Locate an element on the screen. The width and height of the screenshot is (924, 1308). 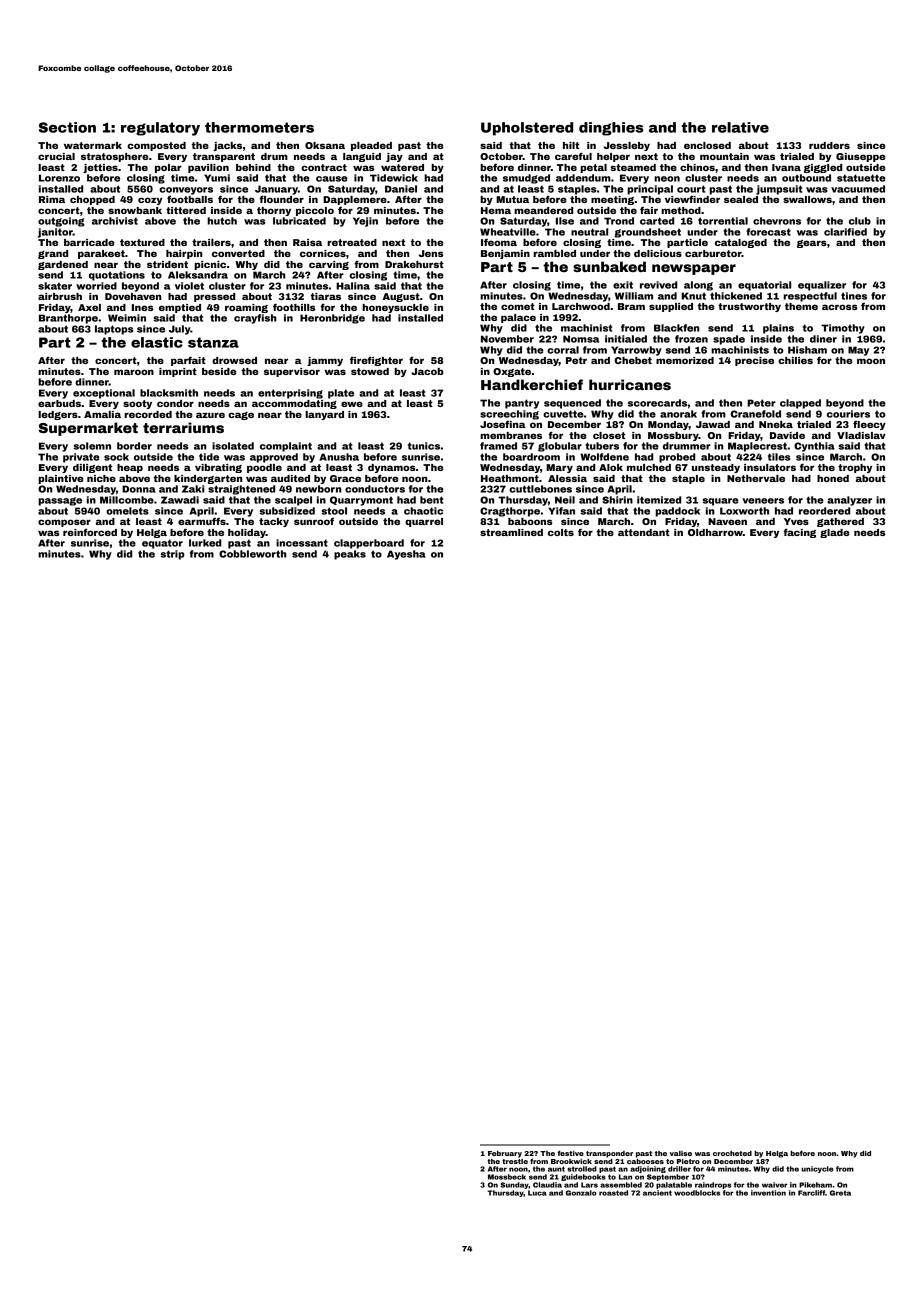
festive is located at coordinates (571, 1153).
